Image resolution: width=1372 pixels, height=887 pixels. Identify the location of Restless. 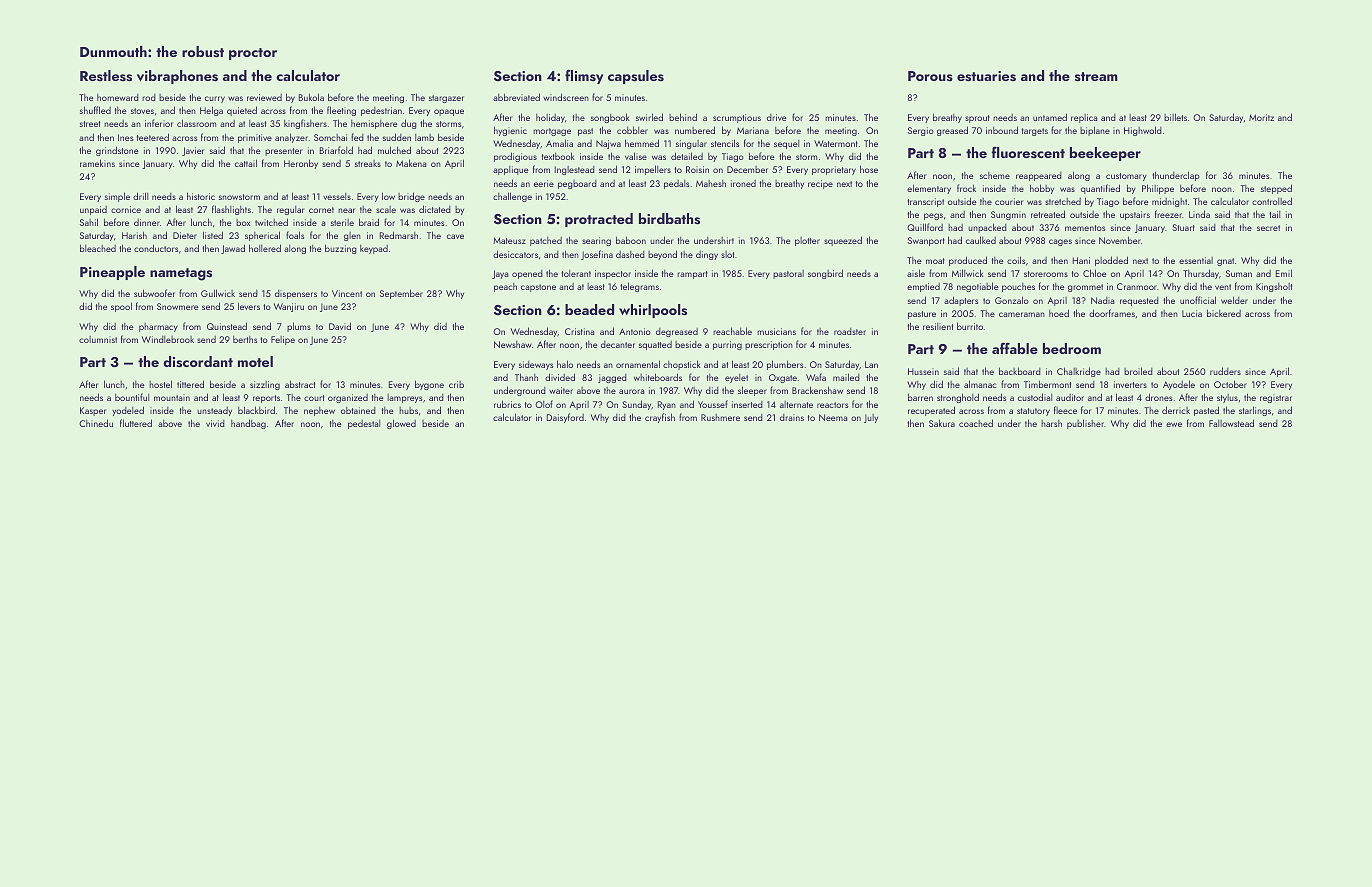
(106, 76).
